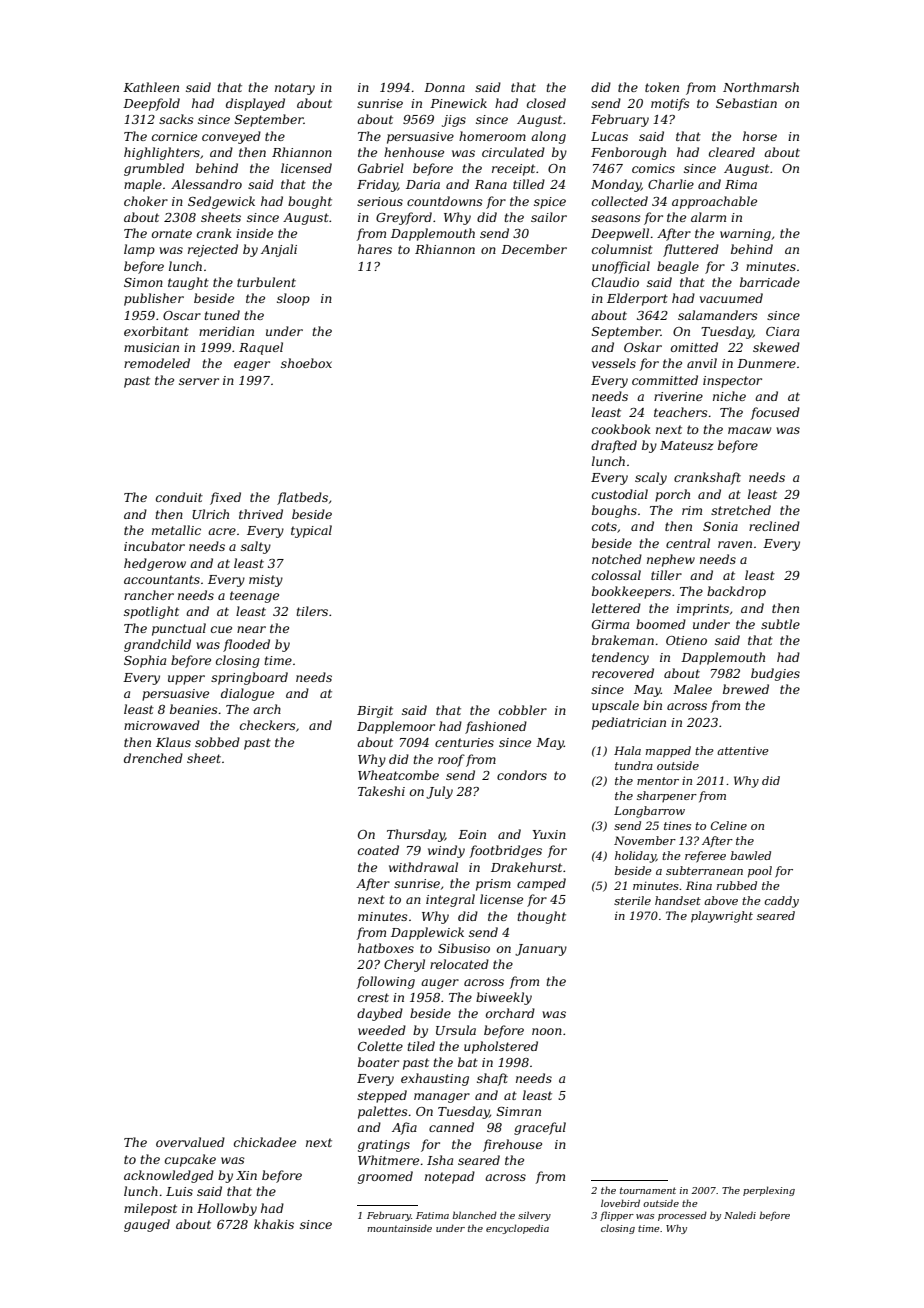 The width and height of the image is (924, 1308). What do you see at coordinates (225, 498) in the image?
I see `fixed` at bounding box center [225, 498].
